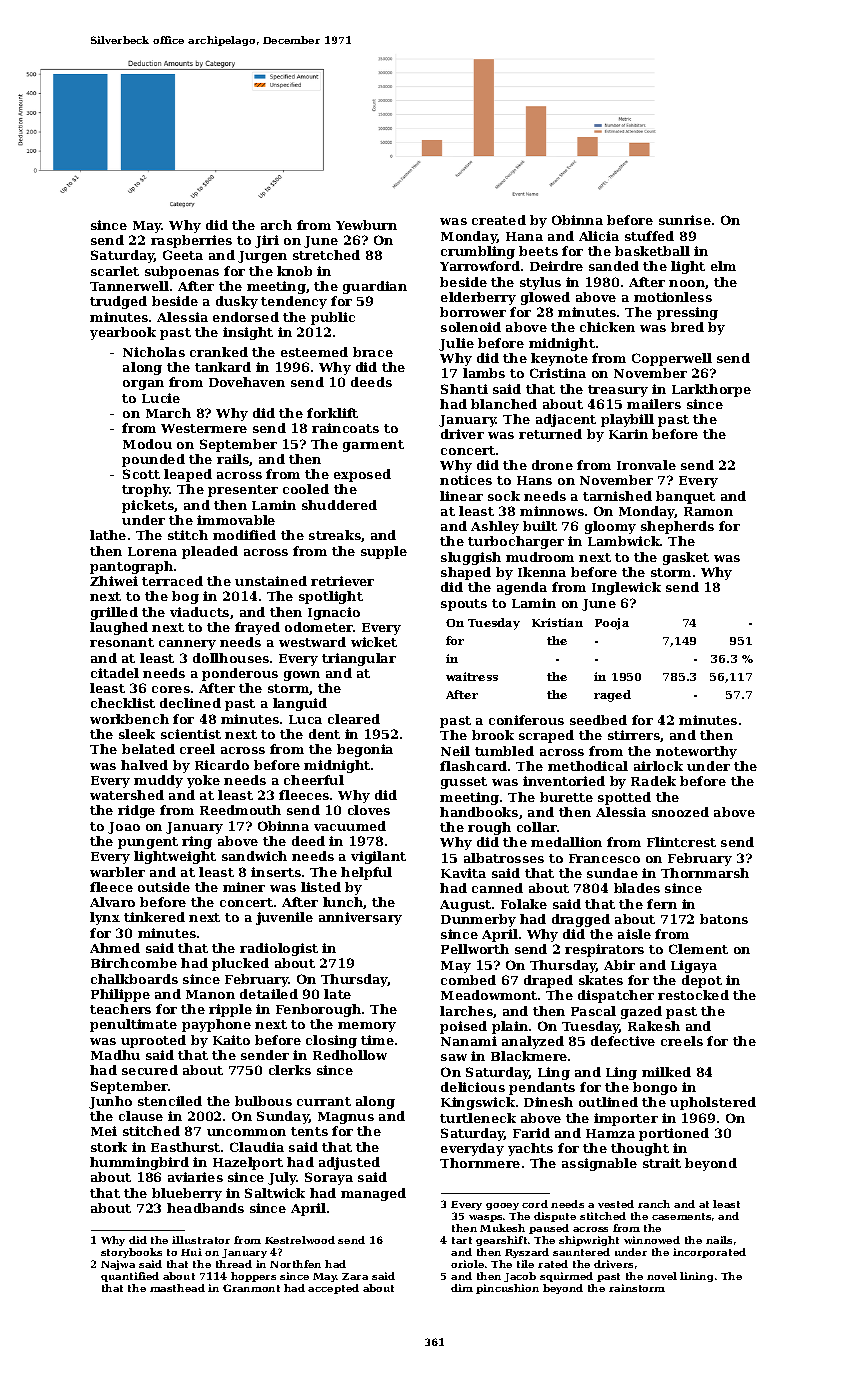  Describe the element at coordinates (705, 873) in the document. I see `Thornmarsh` at that location.
